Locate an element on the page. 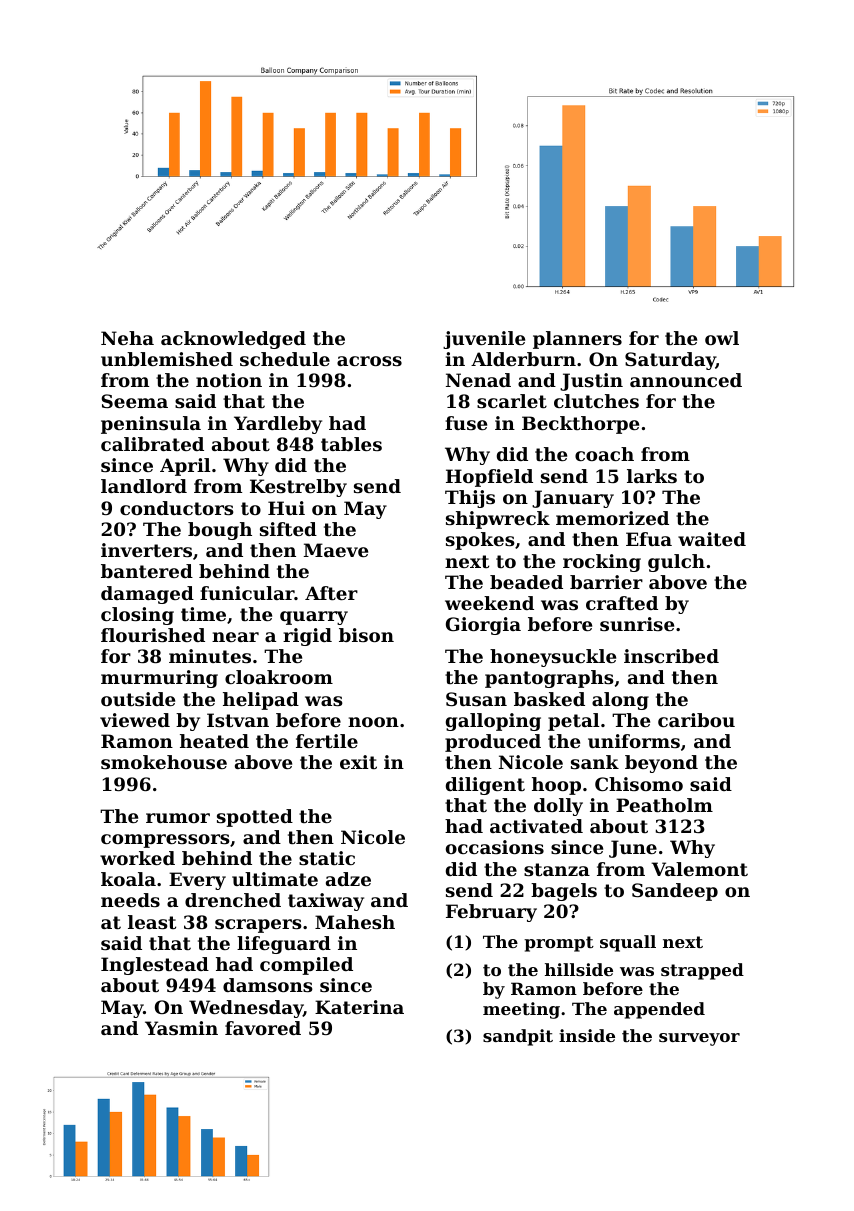  landlord is located at coordinates (144, 486).
